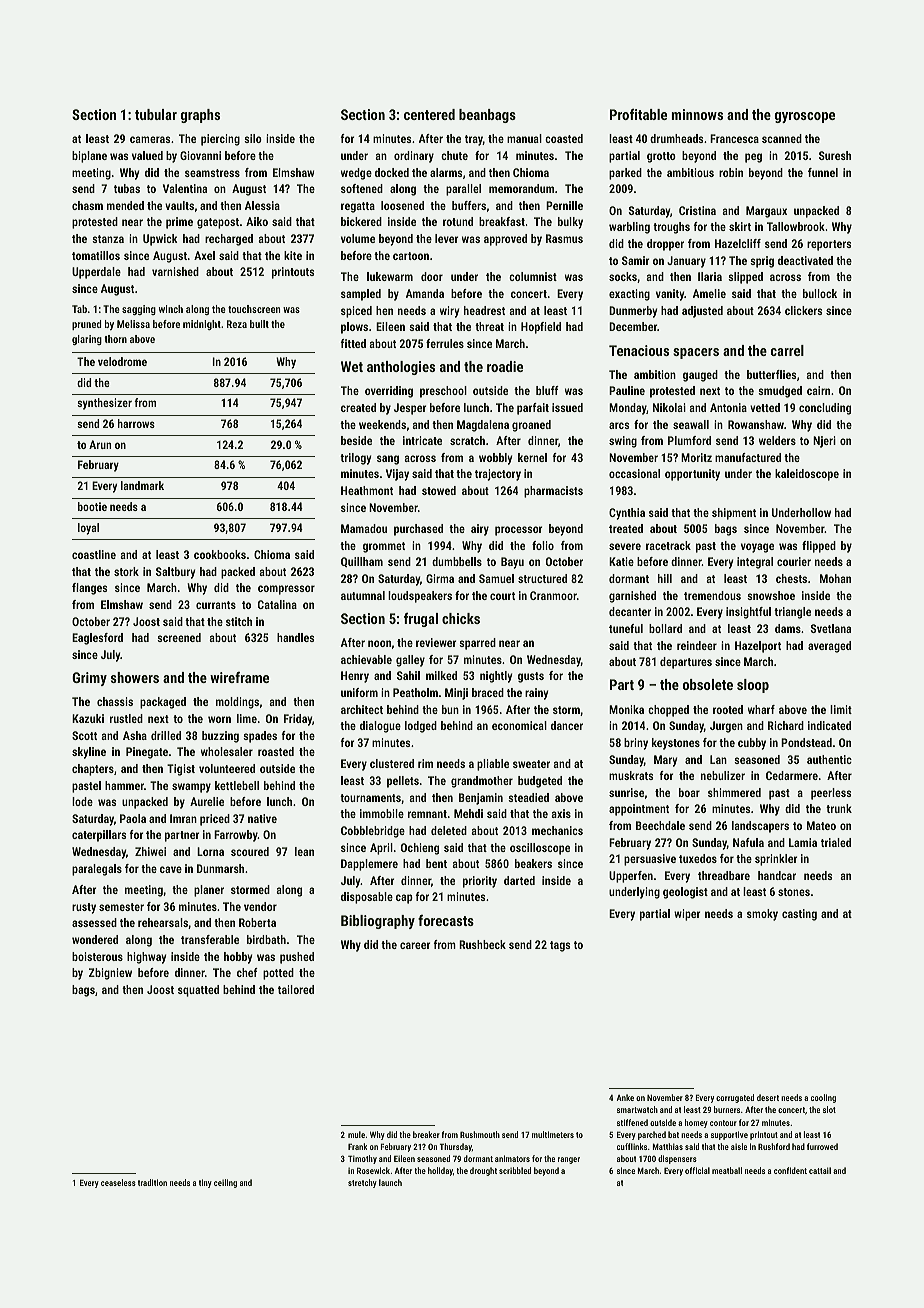 This image has height=1308, width=924. Describe the element at coordinates (818, 390) in the image. I see `cairn` at that location.
